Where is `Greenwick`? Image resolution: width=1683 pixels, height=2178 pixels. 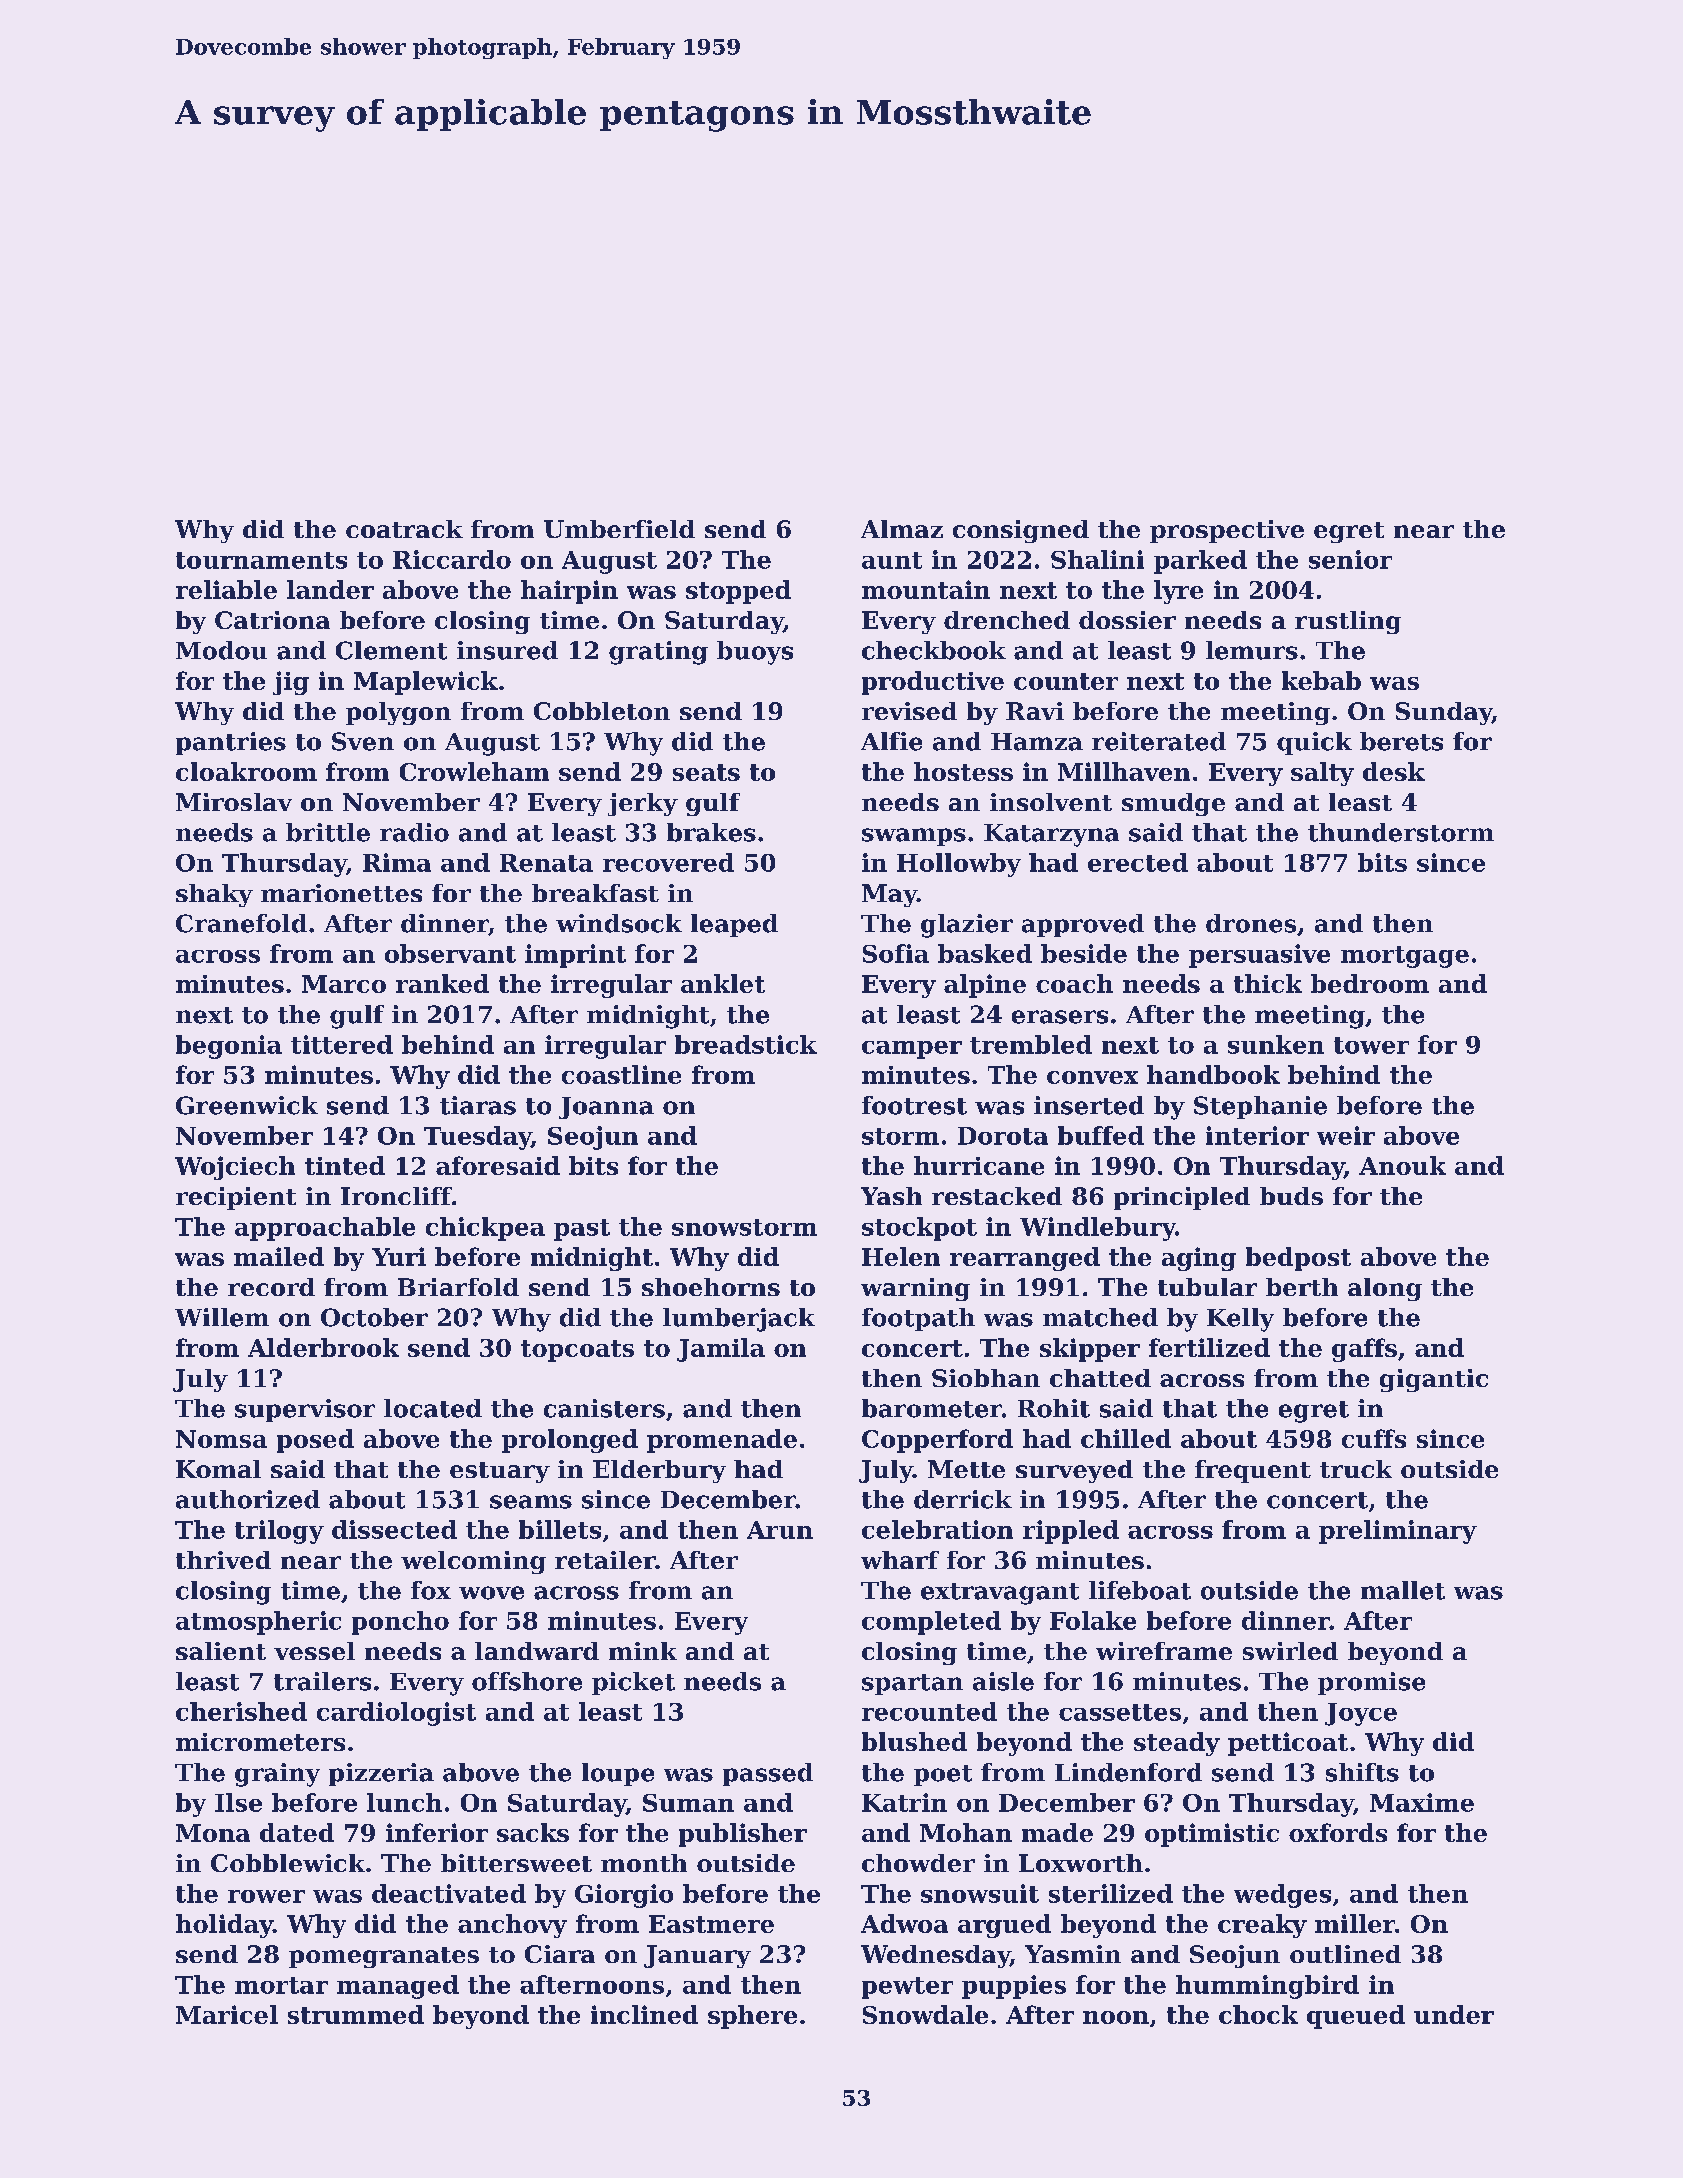
Greenwick is located at coordinates (247, 1105).
